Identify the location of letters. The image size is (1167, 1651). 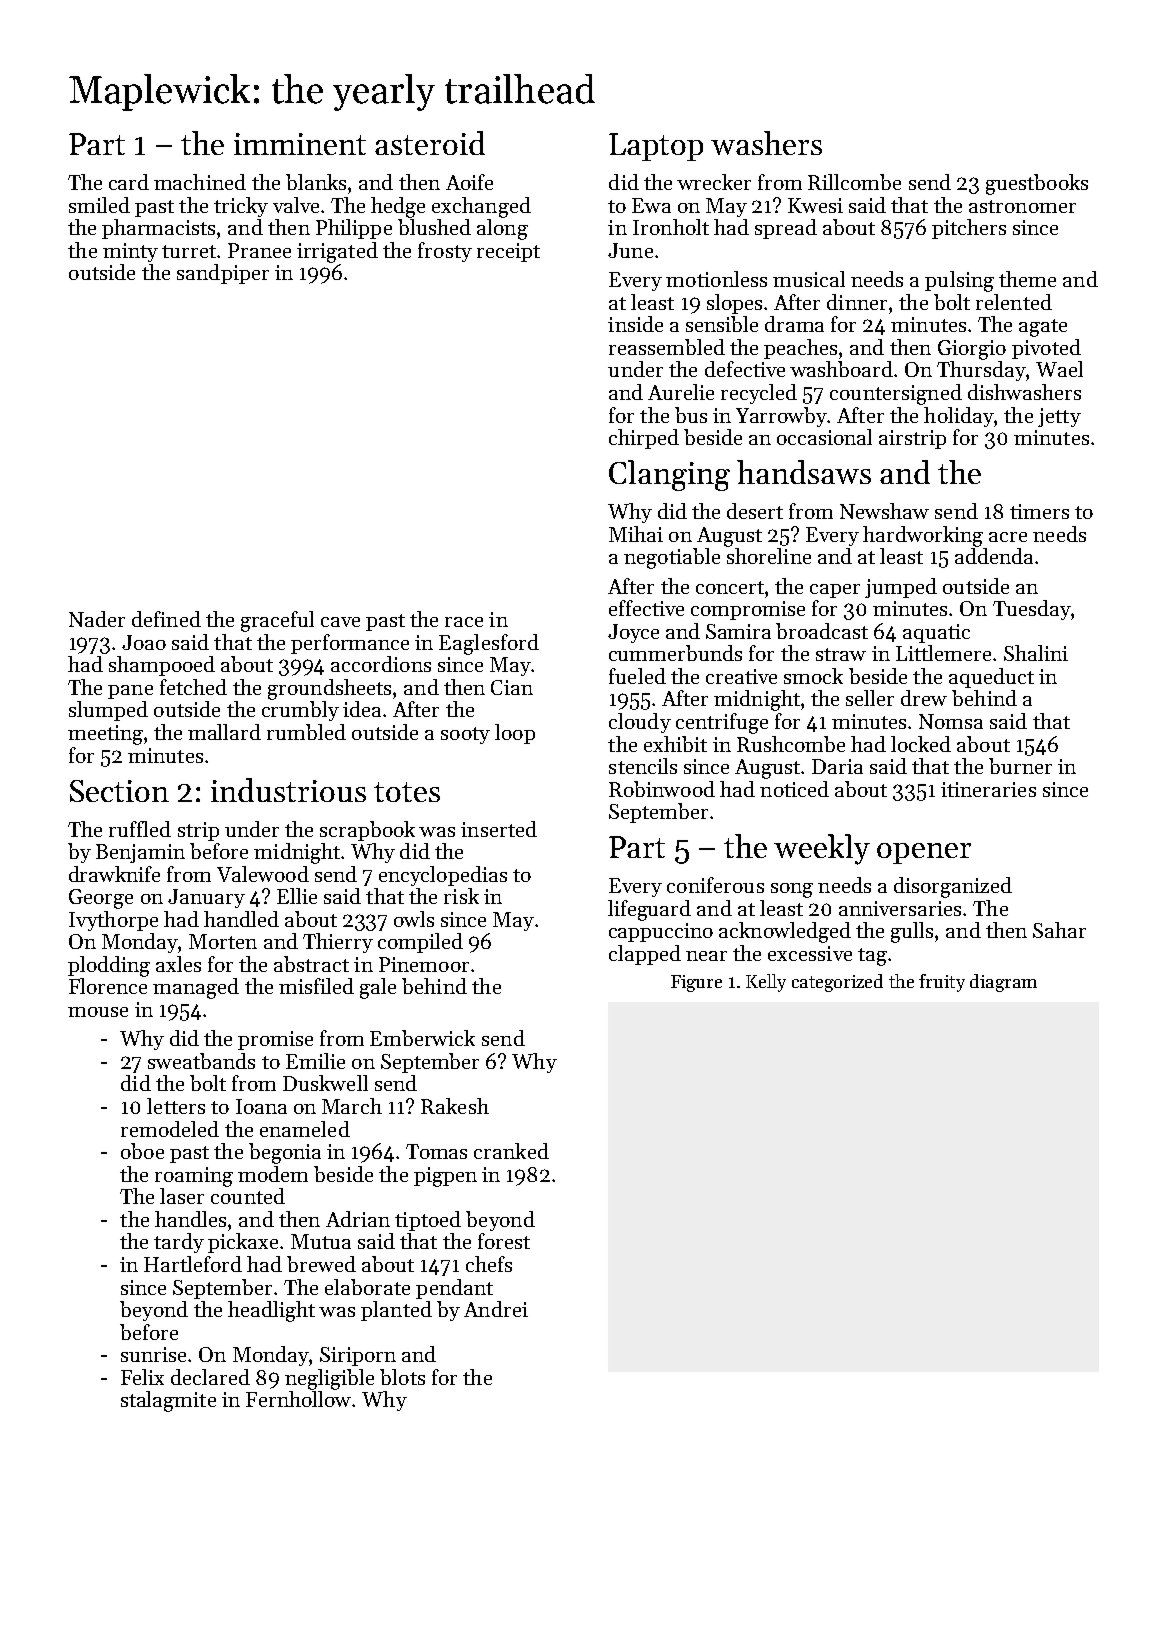
(176, 1106).
